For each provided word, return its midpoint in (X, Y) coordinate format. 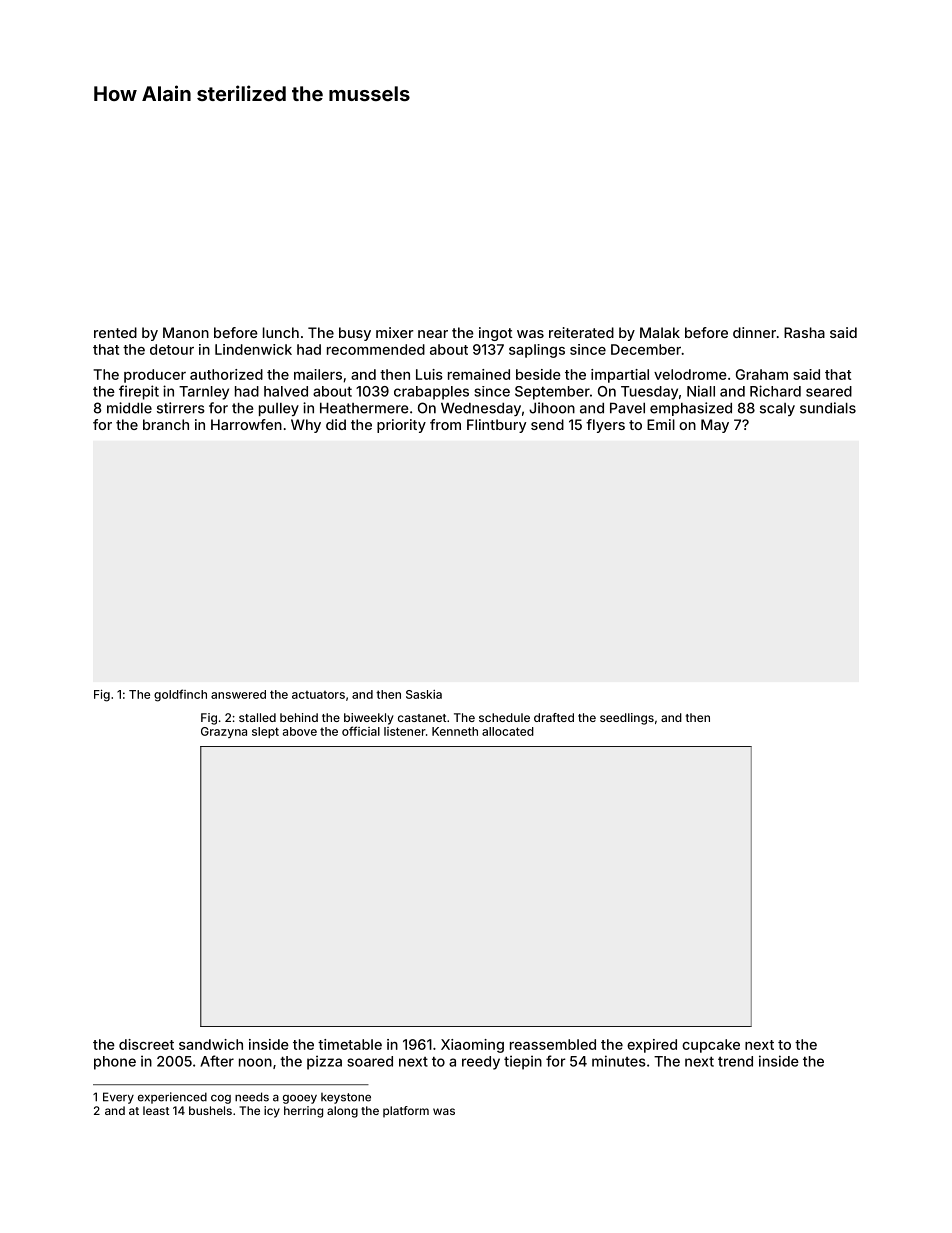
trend (735, 1061)
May (715, 426)
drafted (554, 717)
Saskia (424, 694)
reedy (481, 1063)
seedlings (627, 719)
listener (405, 731)
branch (166, 424)
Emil (661, 424)
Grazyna (224, 732)
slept (265, 732)
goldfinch (180, 695)
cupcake (711, 1046)
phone (115, 1063)
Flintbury (496, 426)
